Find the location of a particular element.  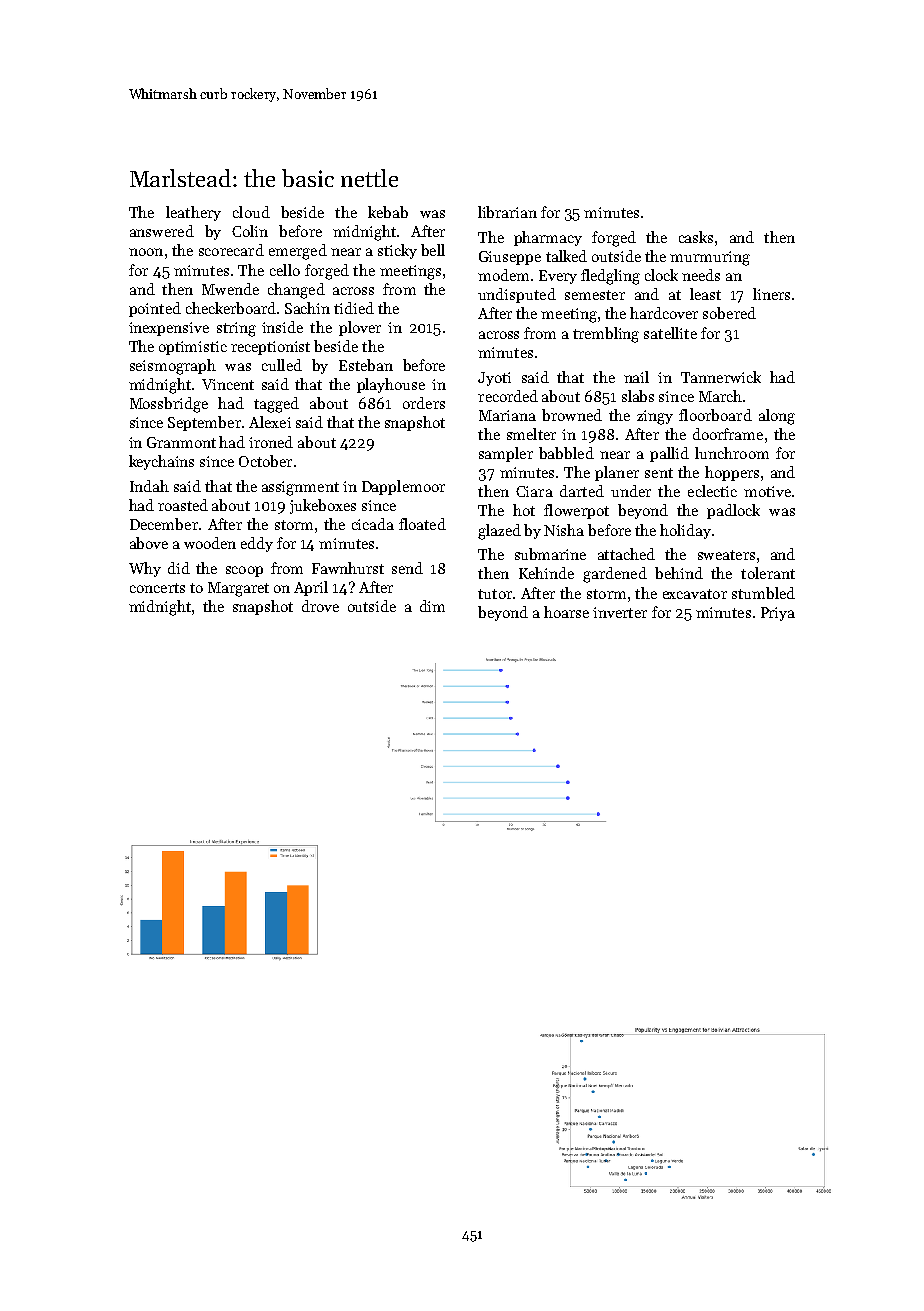

sticky is located at coordinates (397, 251).
